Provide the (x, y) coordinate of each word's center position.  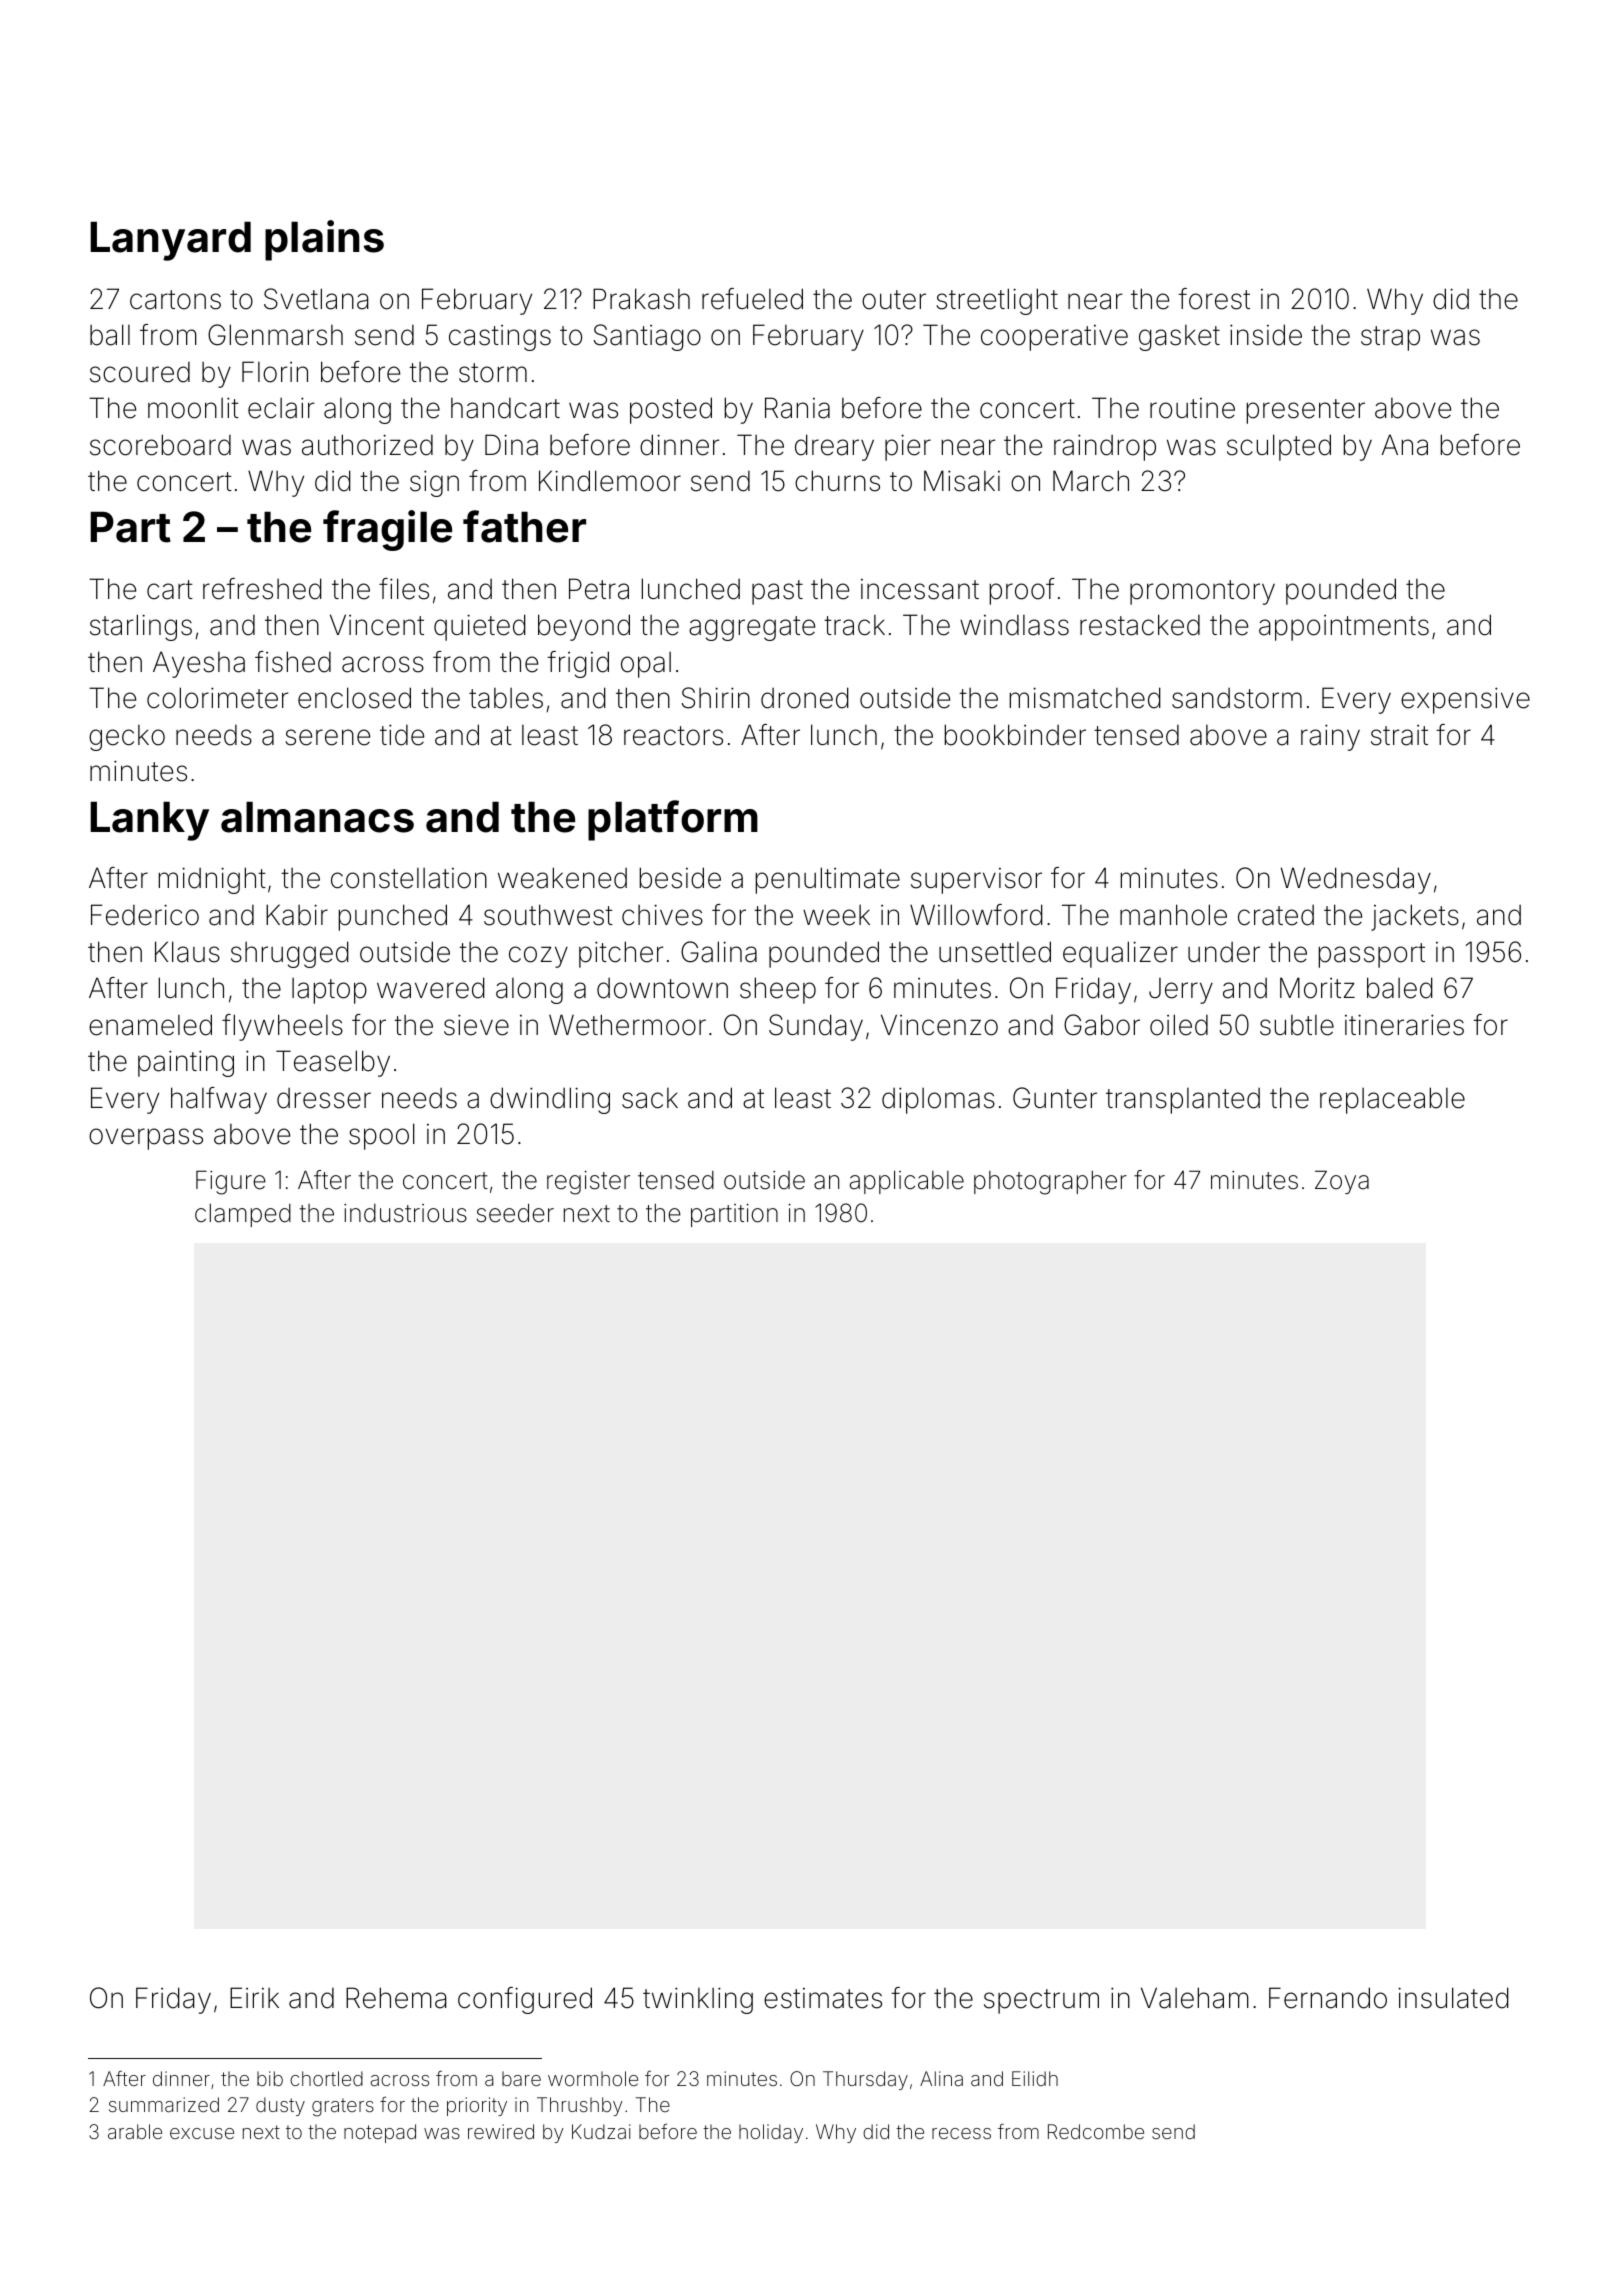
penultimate (828, 880)
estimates (823, 1998)
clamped (243, 1215)
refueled (752, 299)
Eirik (254, 1997)
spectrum (1041, 2001)
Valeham (1195, 1998)
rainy (1330, 737)
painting (186, 1063)
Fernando (1328, 1998)
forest (1214, 299)
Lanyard (170, 241)
